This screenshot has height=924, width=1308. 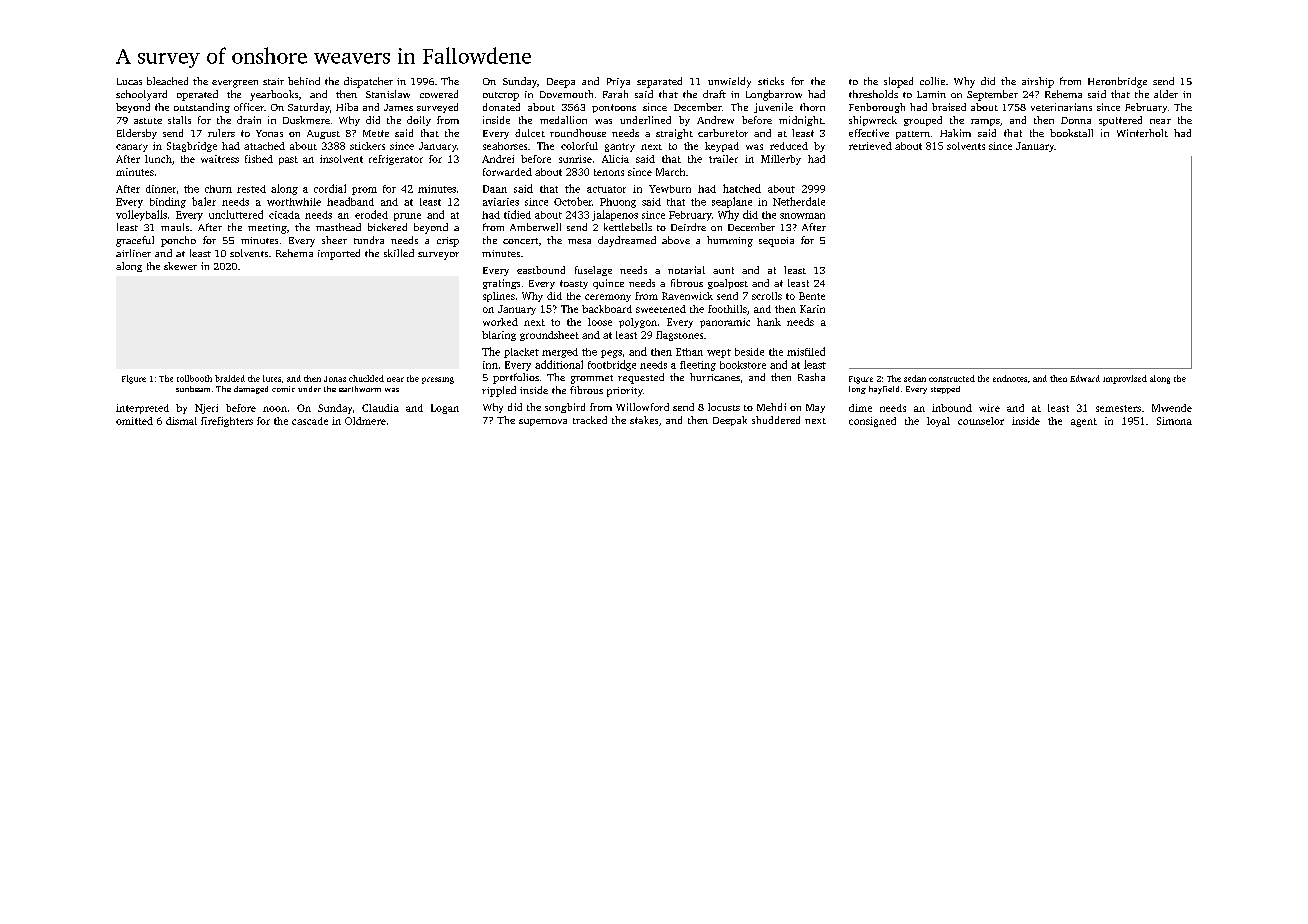 What do you see at coordinates (799, 201) in the screenshot?
I see `Netherdale` at bounding box center [799, 201].
